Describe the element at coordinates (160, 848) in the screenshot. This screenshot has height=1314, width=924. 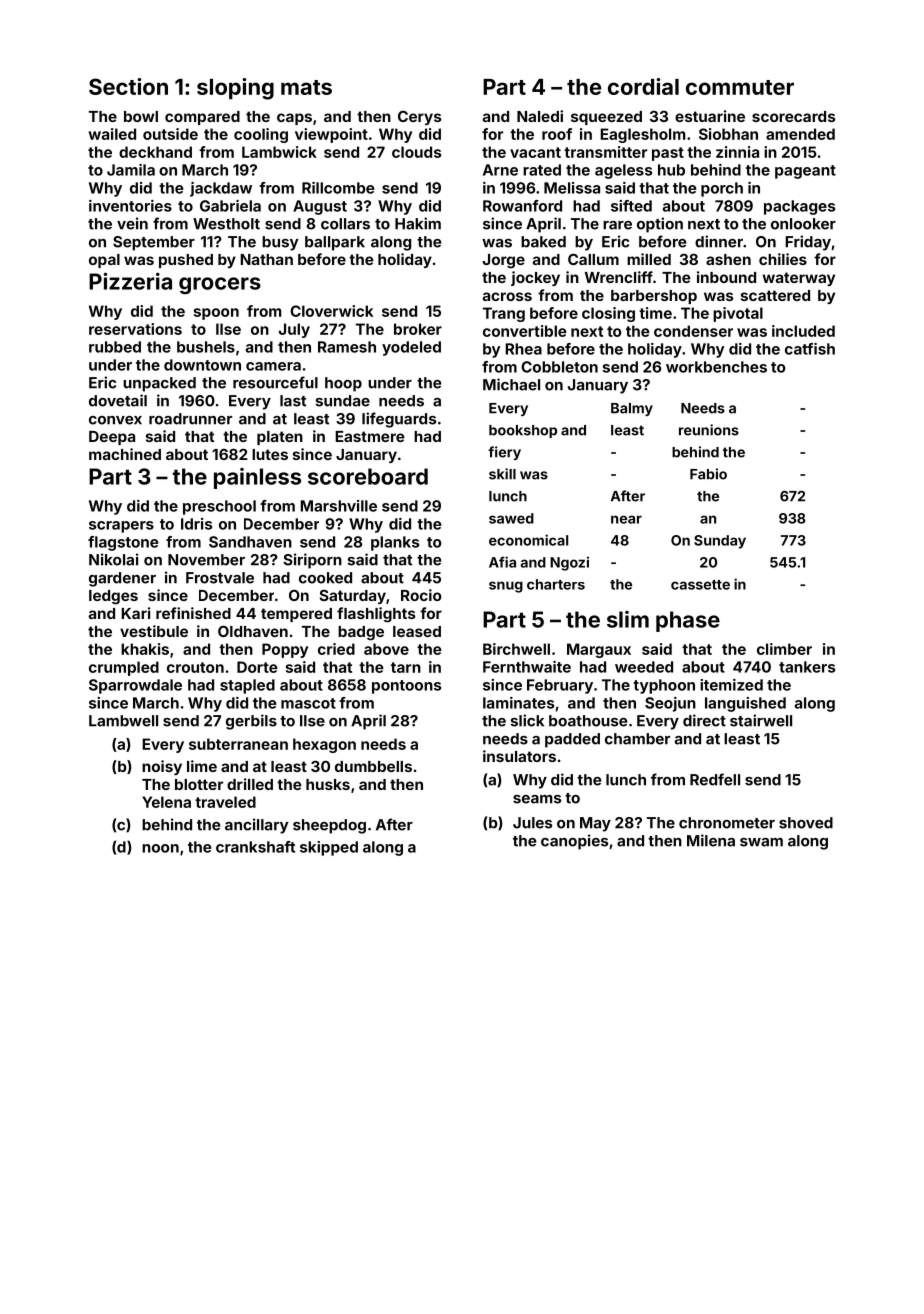
I see `noon` at that location.
